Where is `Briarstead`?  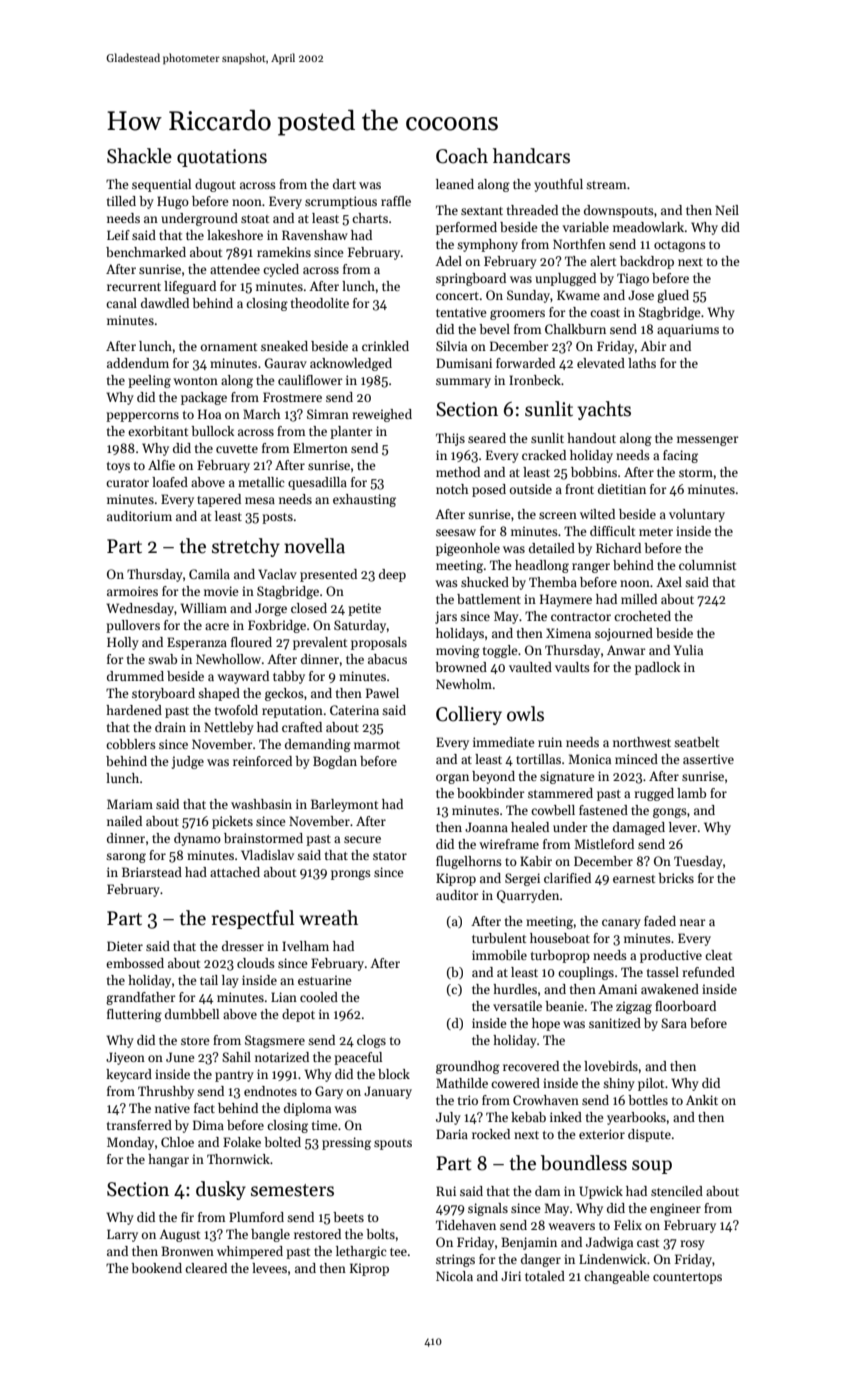
Briarstead is located at coordinates (152, 872).
